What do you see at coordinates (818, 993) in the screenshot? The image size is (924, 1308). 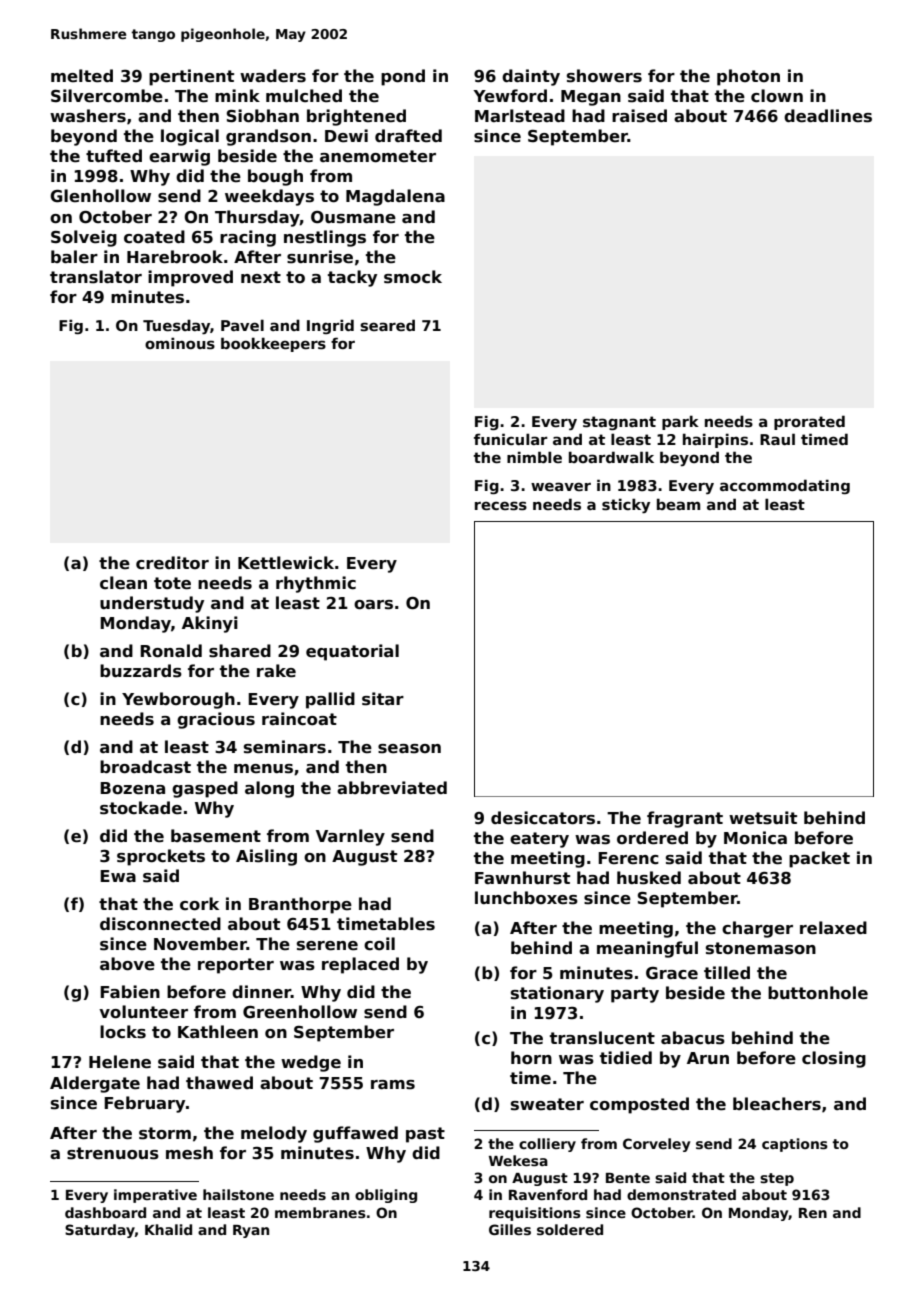 I see `buttonhole` at bounding box center [818, 993].
